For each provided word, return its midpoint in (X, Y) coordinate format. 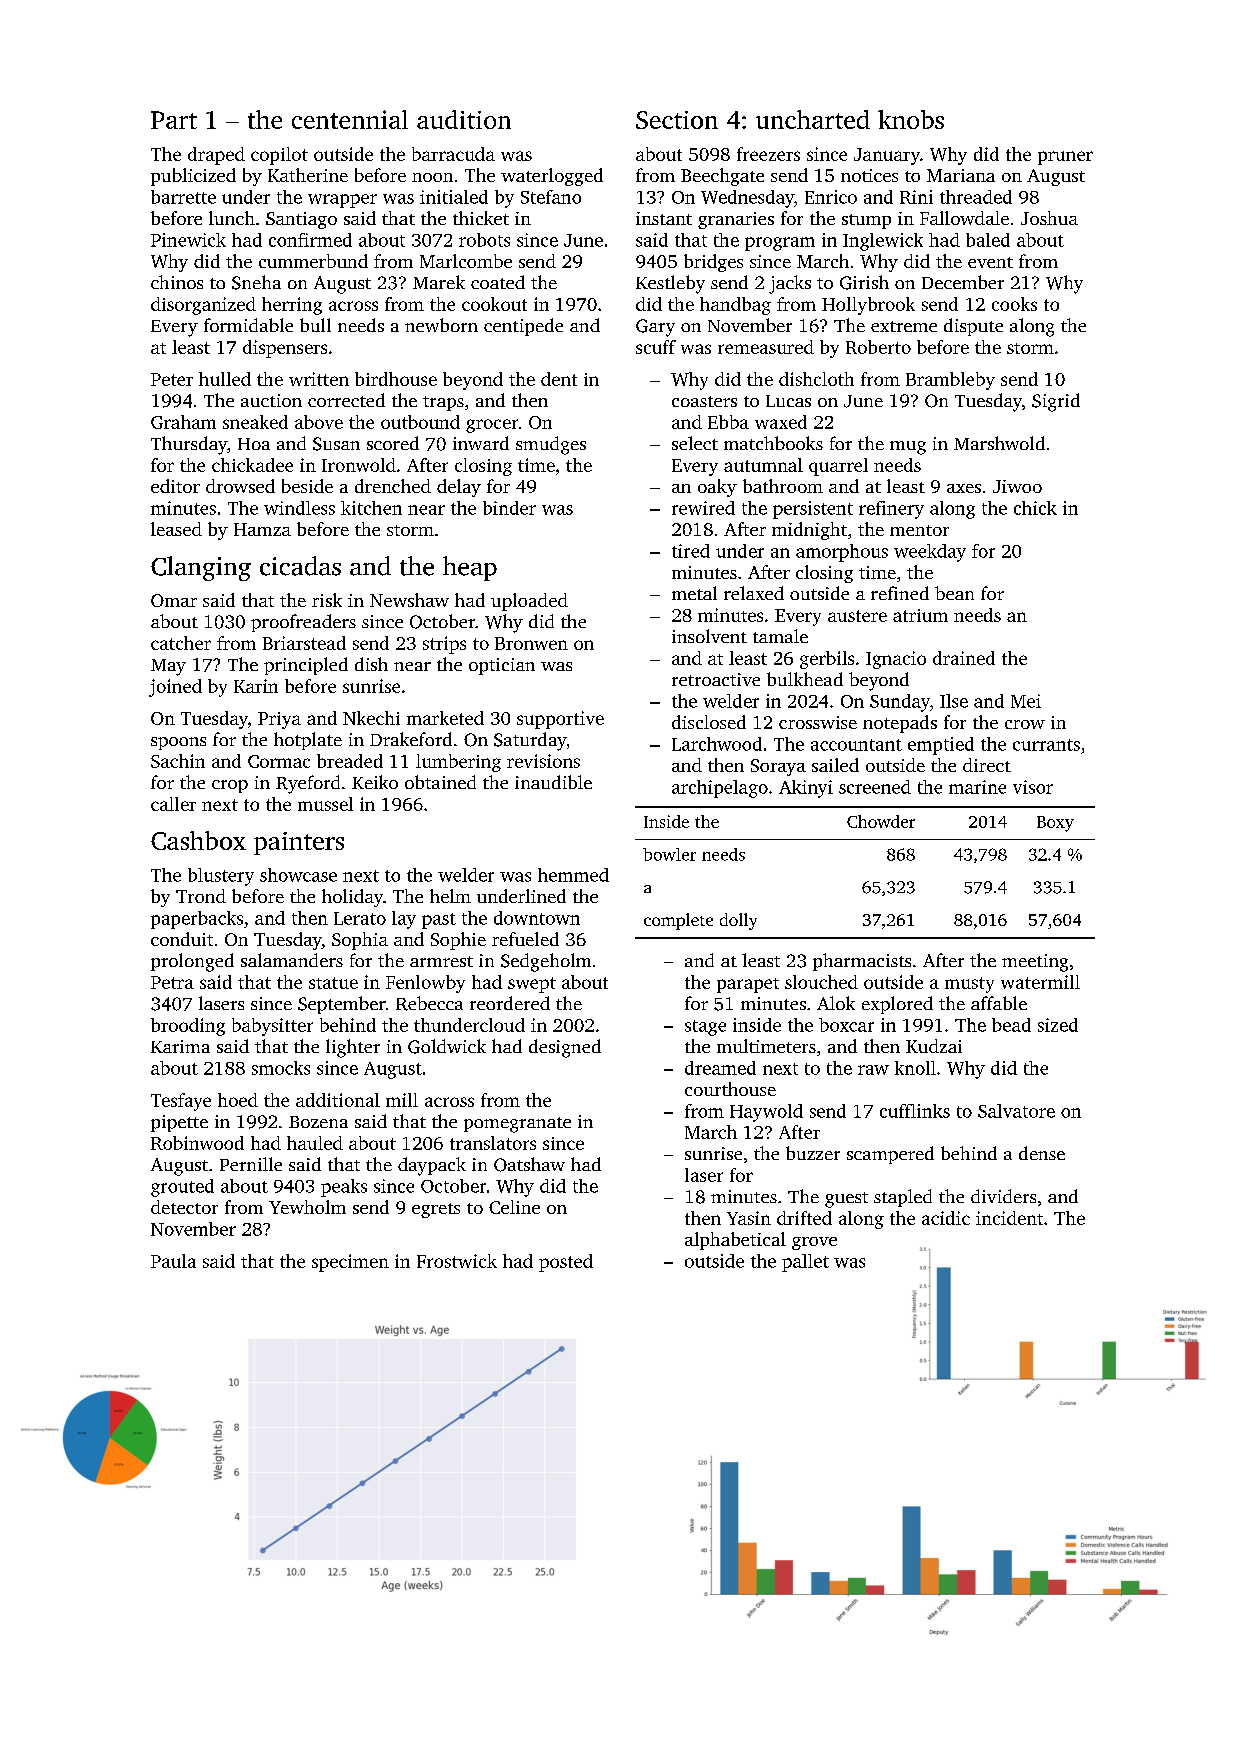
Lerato (360, 918)
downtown (537, 918)
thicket (481, 218)
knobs (911, 119)
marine (977, 787)
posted (566, 1263)
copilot (279, 156)
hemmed (573, 875)
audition (464, 119)
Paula (173, 1261)
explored (897, 1005)
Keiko (375, 782)
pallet (805, 1263)
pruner (1065, 158)
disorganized (203, 306)
